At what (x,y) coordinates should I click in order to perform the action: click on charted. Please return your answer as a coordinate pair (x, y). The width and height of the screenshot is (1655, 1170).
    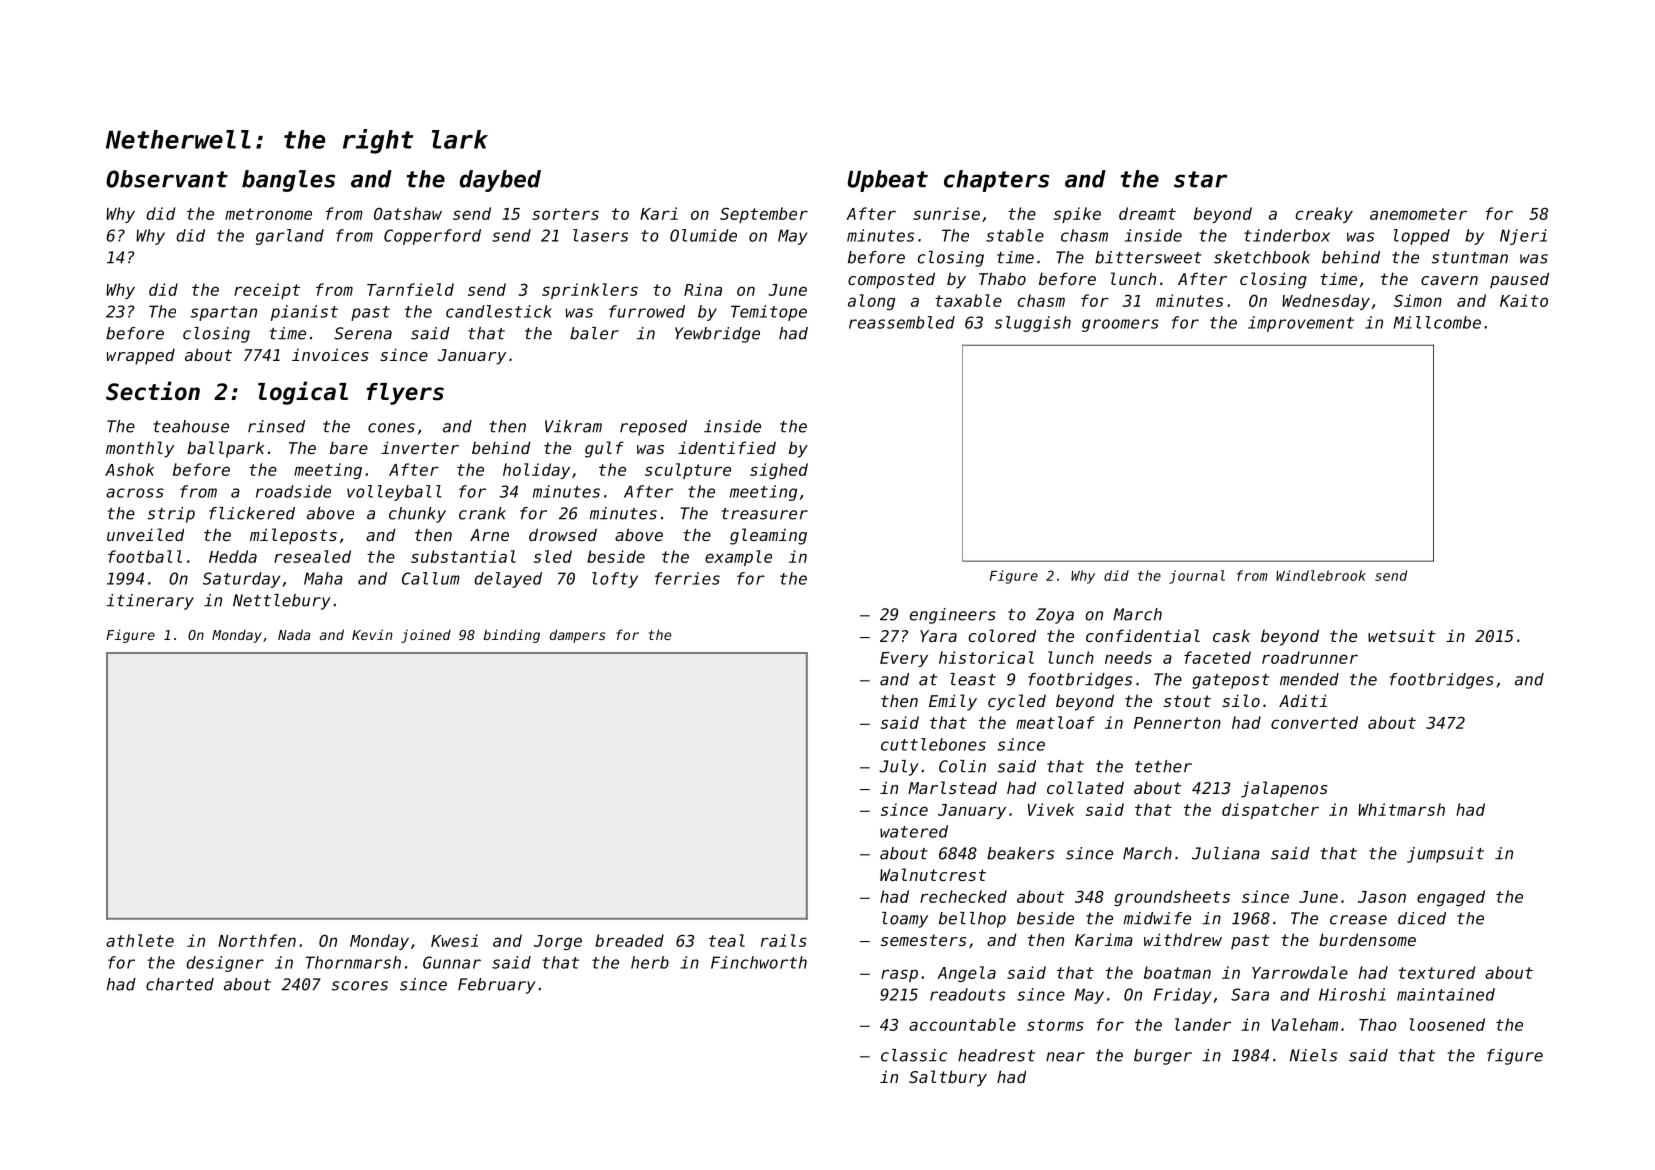
    Looking at the image, I should click on (180, 984).
